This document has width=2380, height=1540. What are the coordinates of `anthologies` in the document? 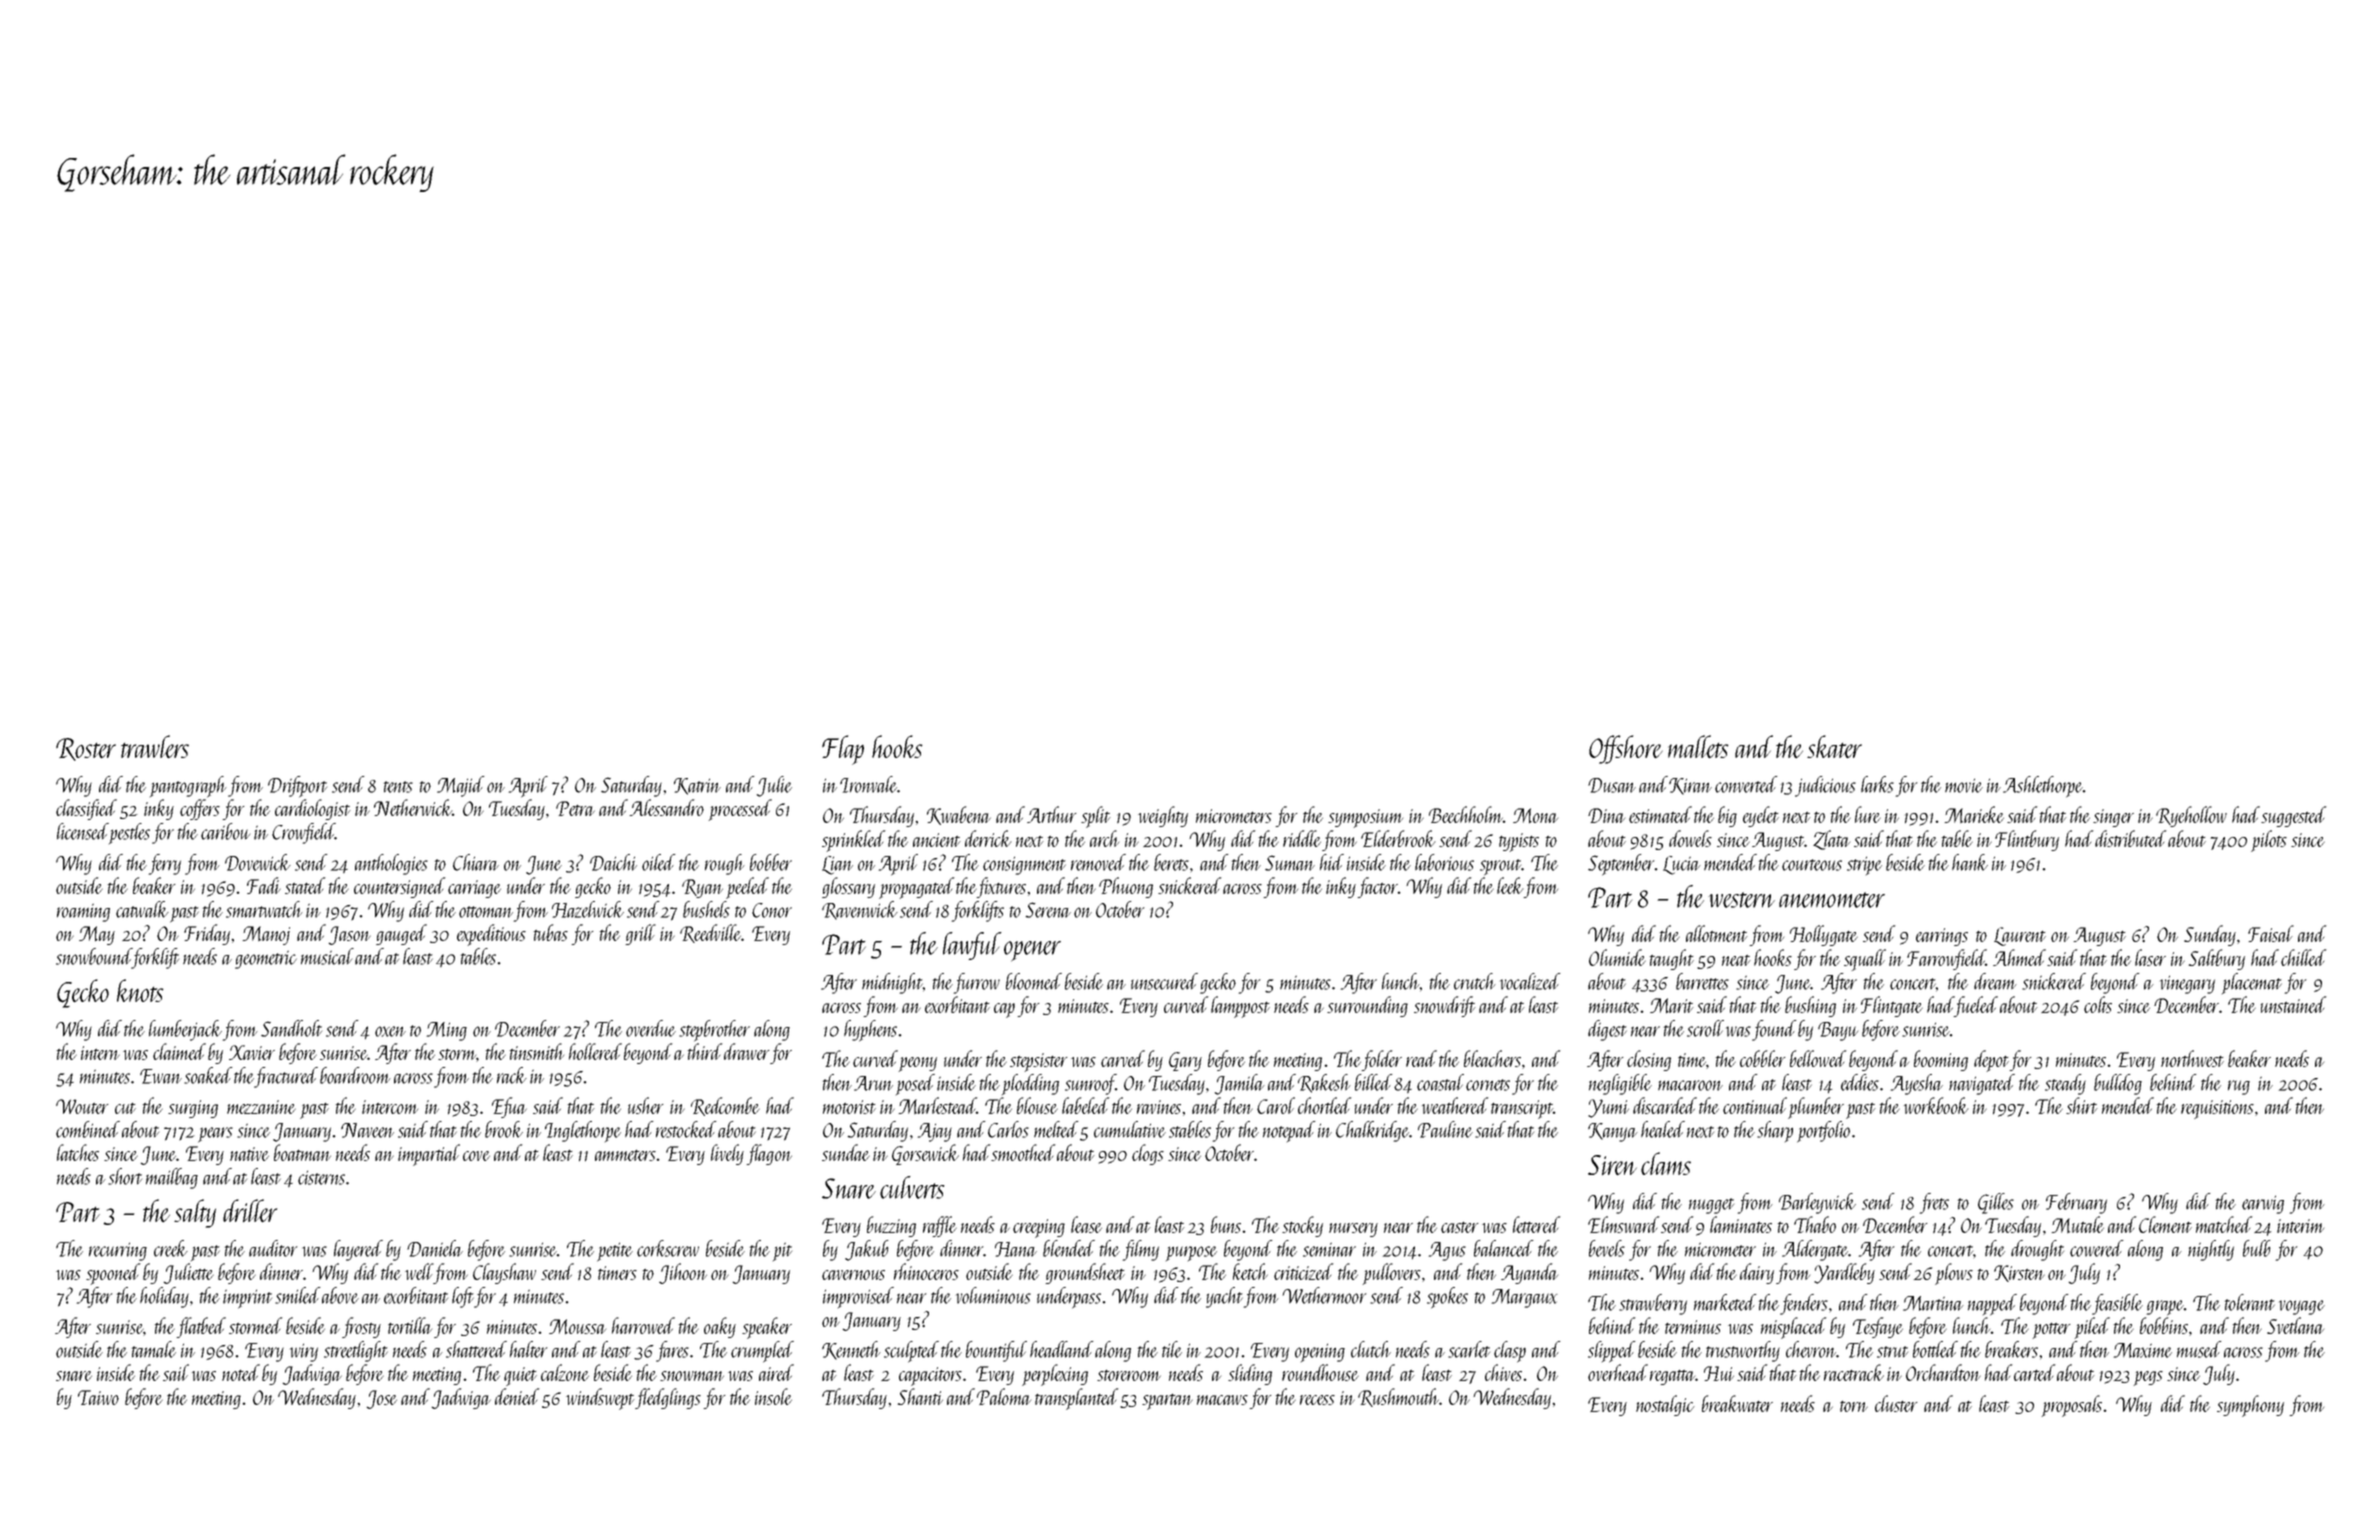 It's located at (391, 864).
